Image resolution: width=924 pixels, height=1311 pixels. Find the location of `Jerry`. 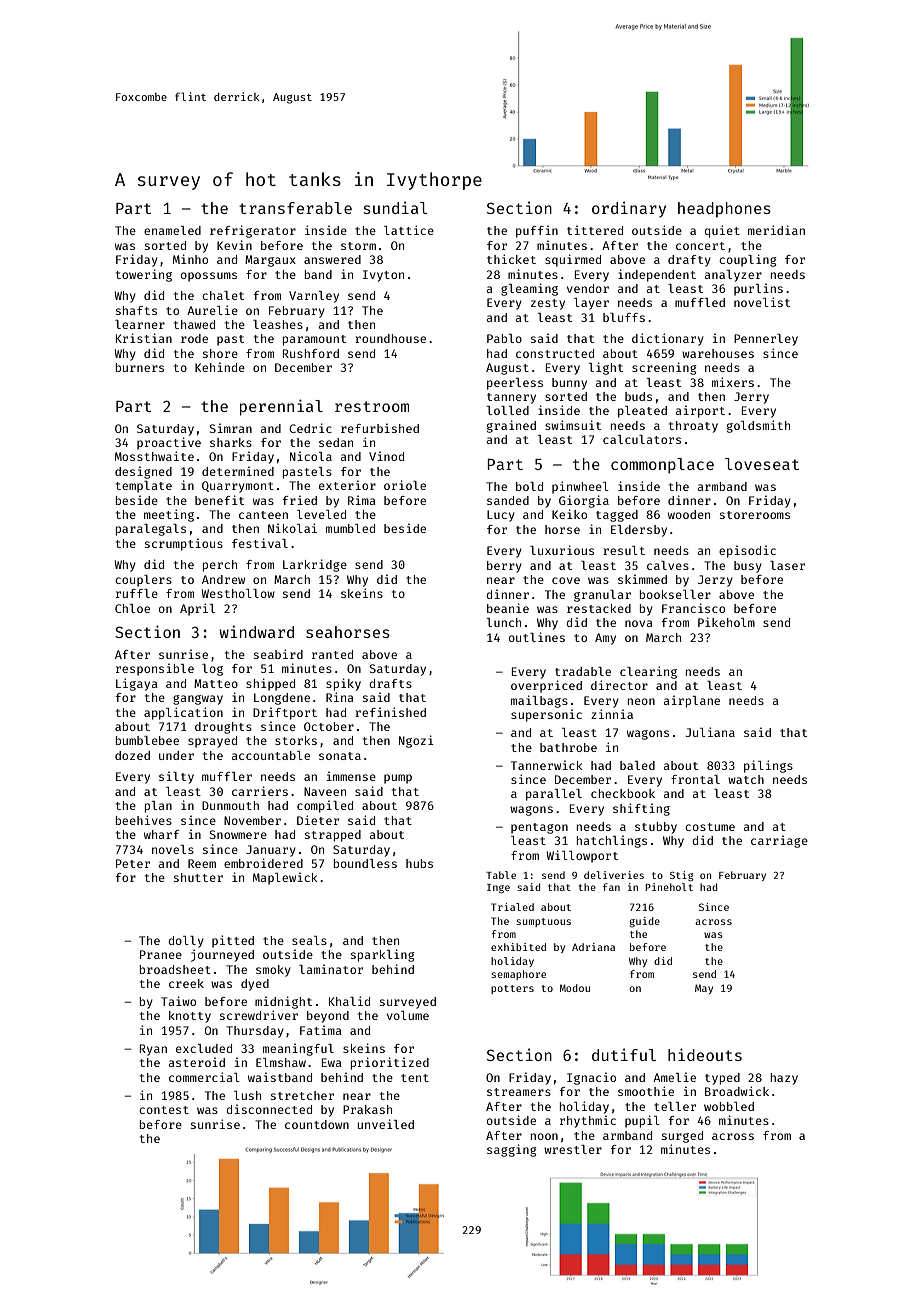

Jerry is located at coordinates (751, 398).
